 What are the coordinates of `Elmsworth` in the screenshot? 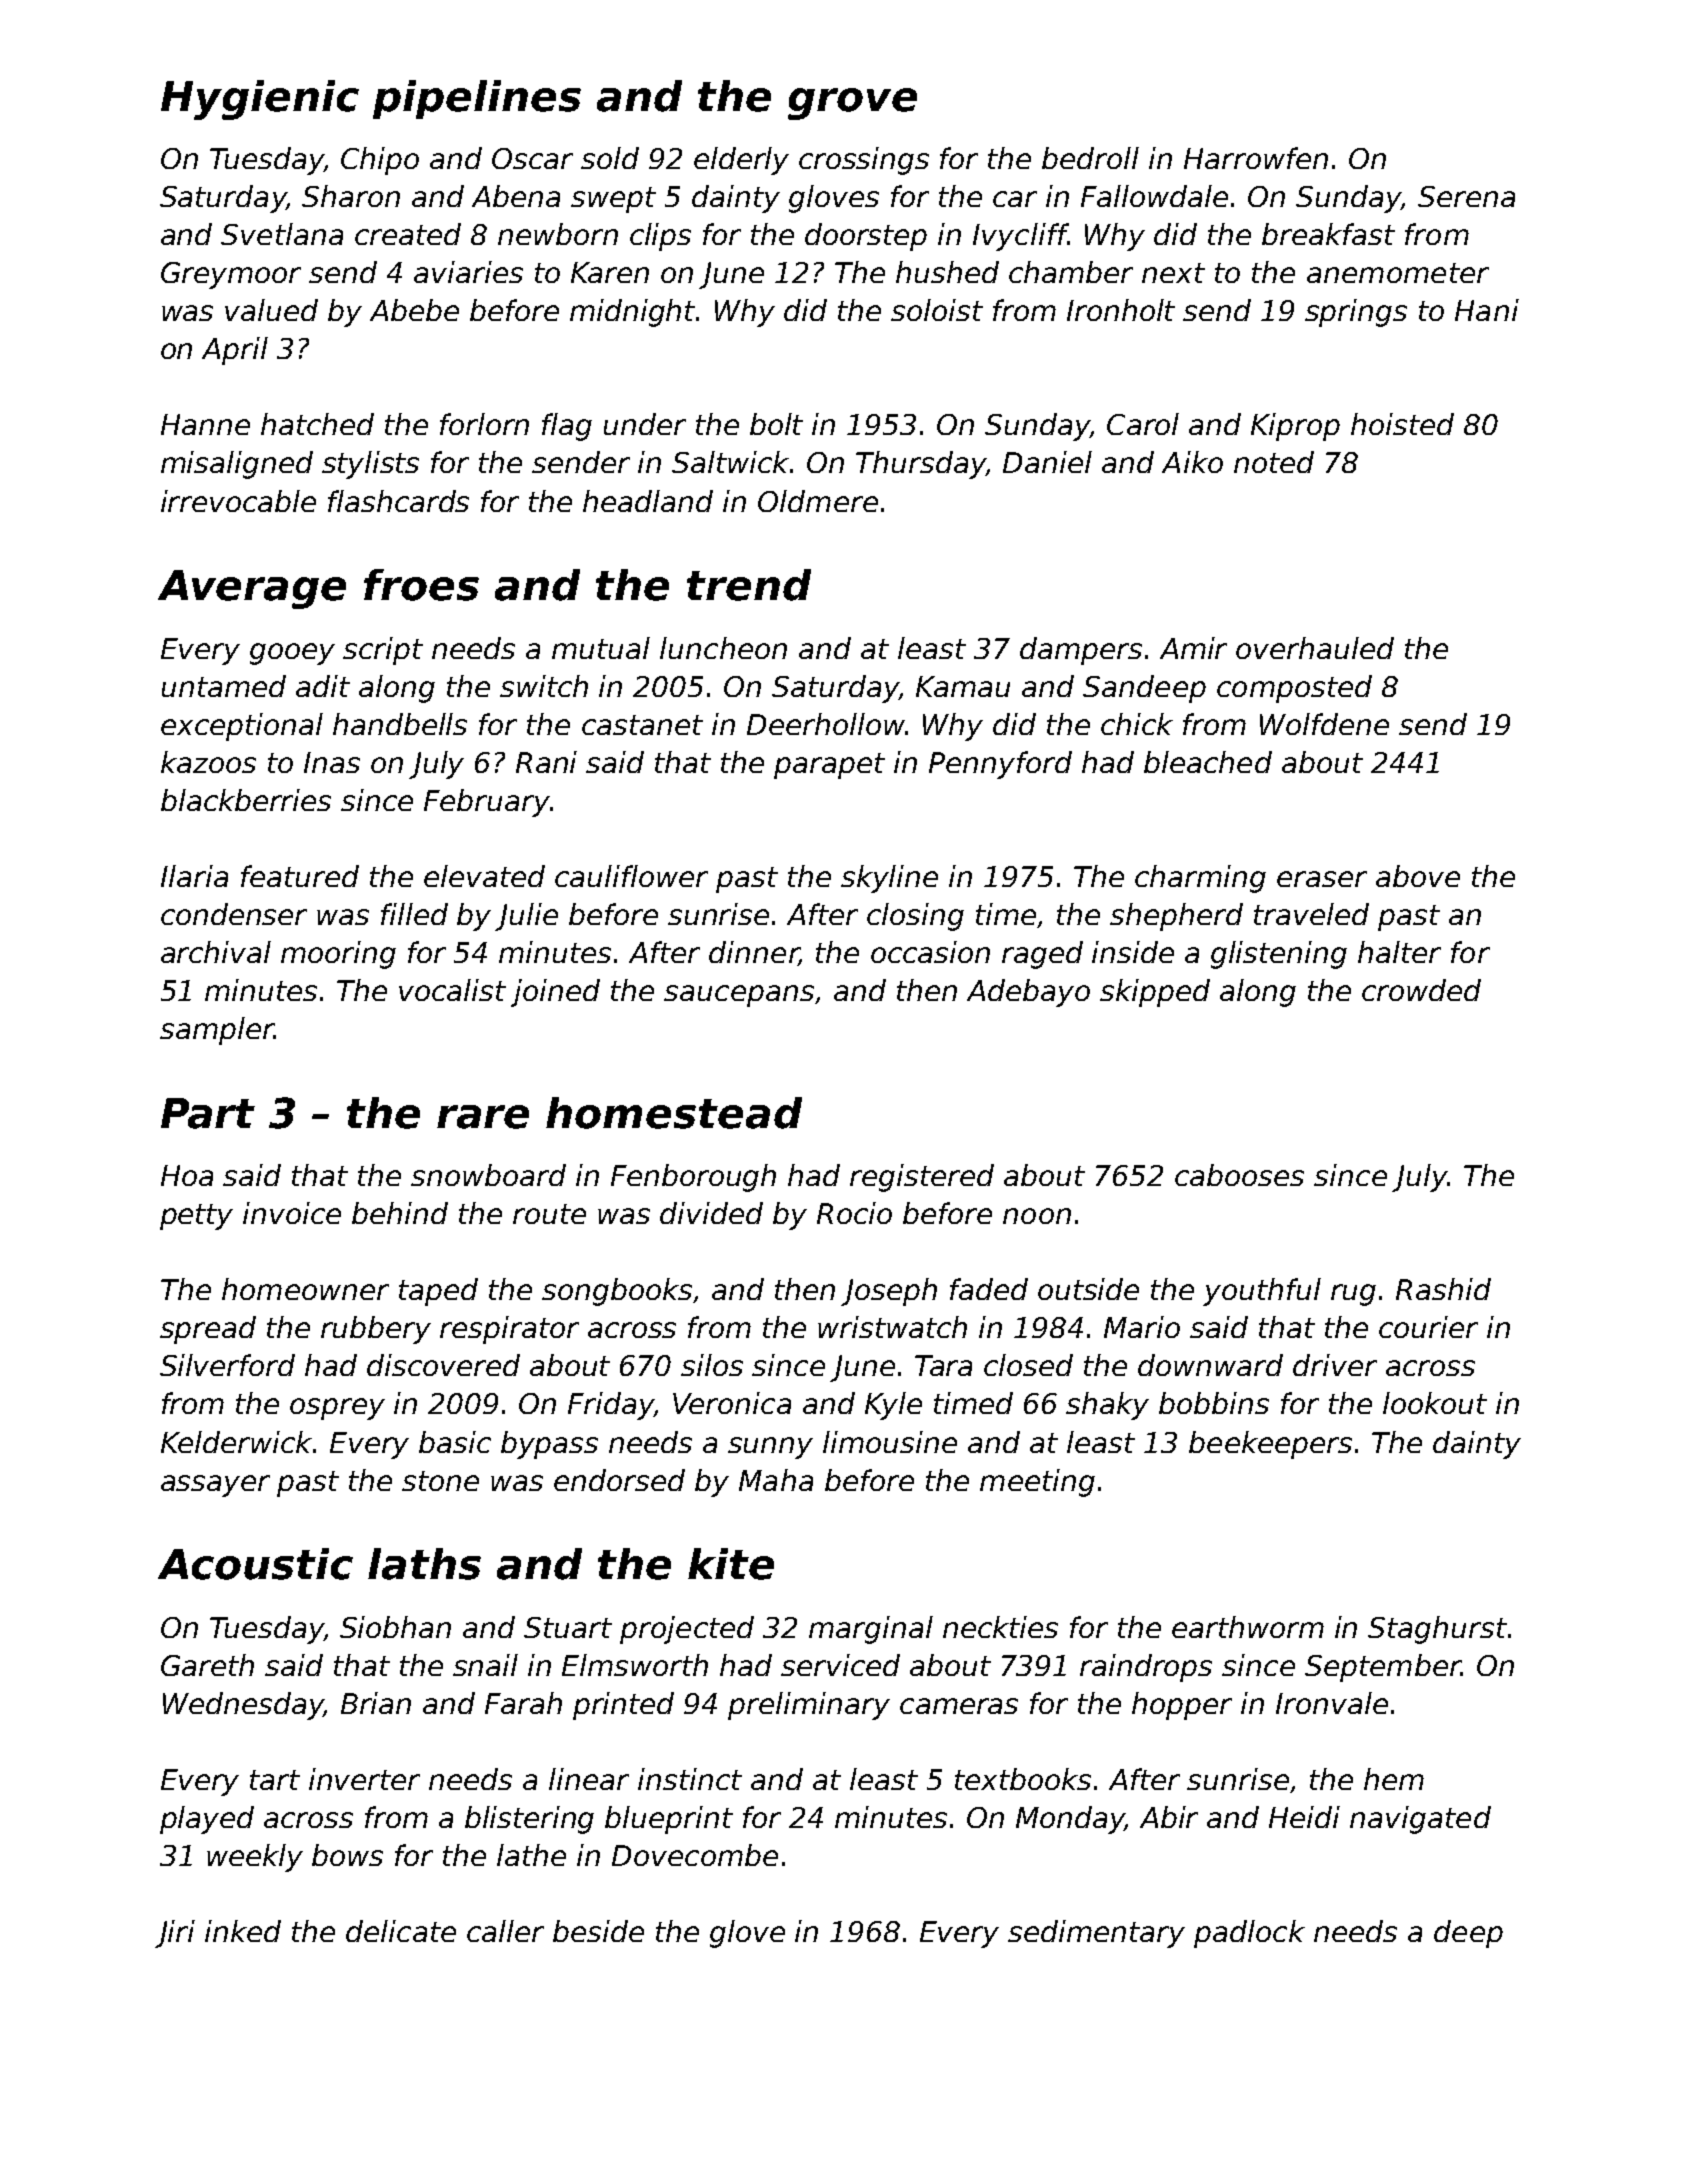 It's located at (635, 1665).
